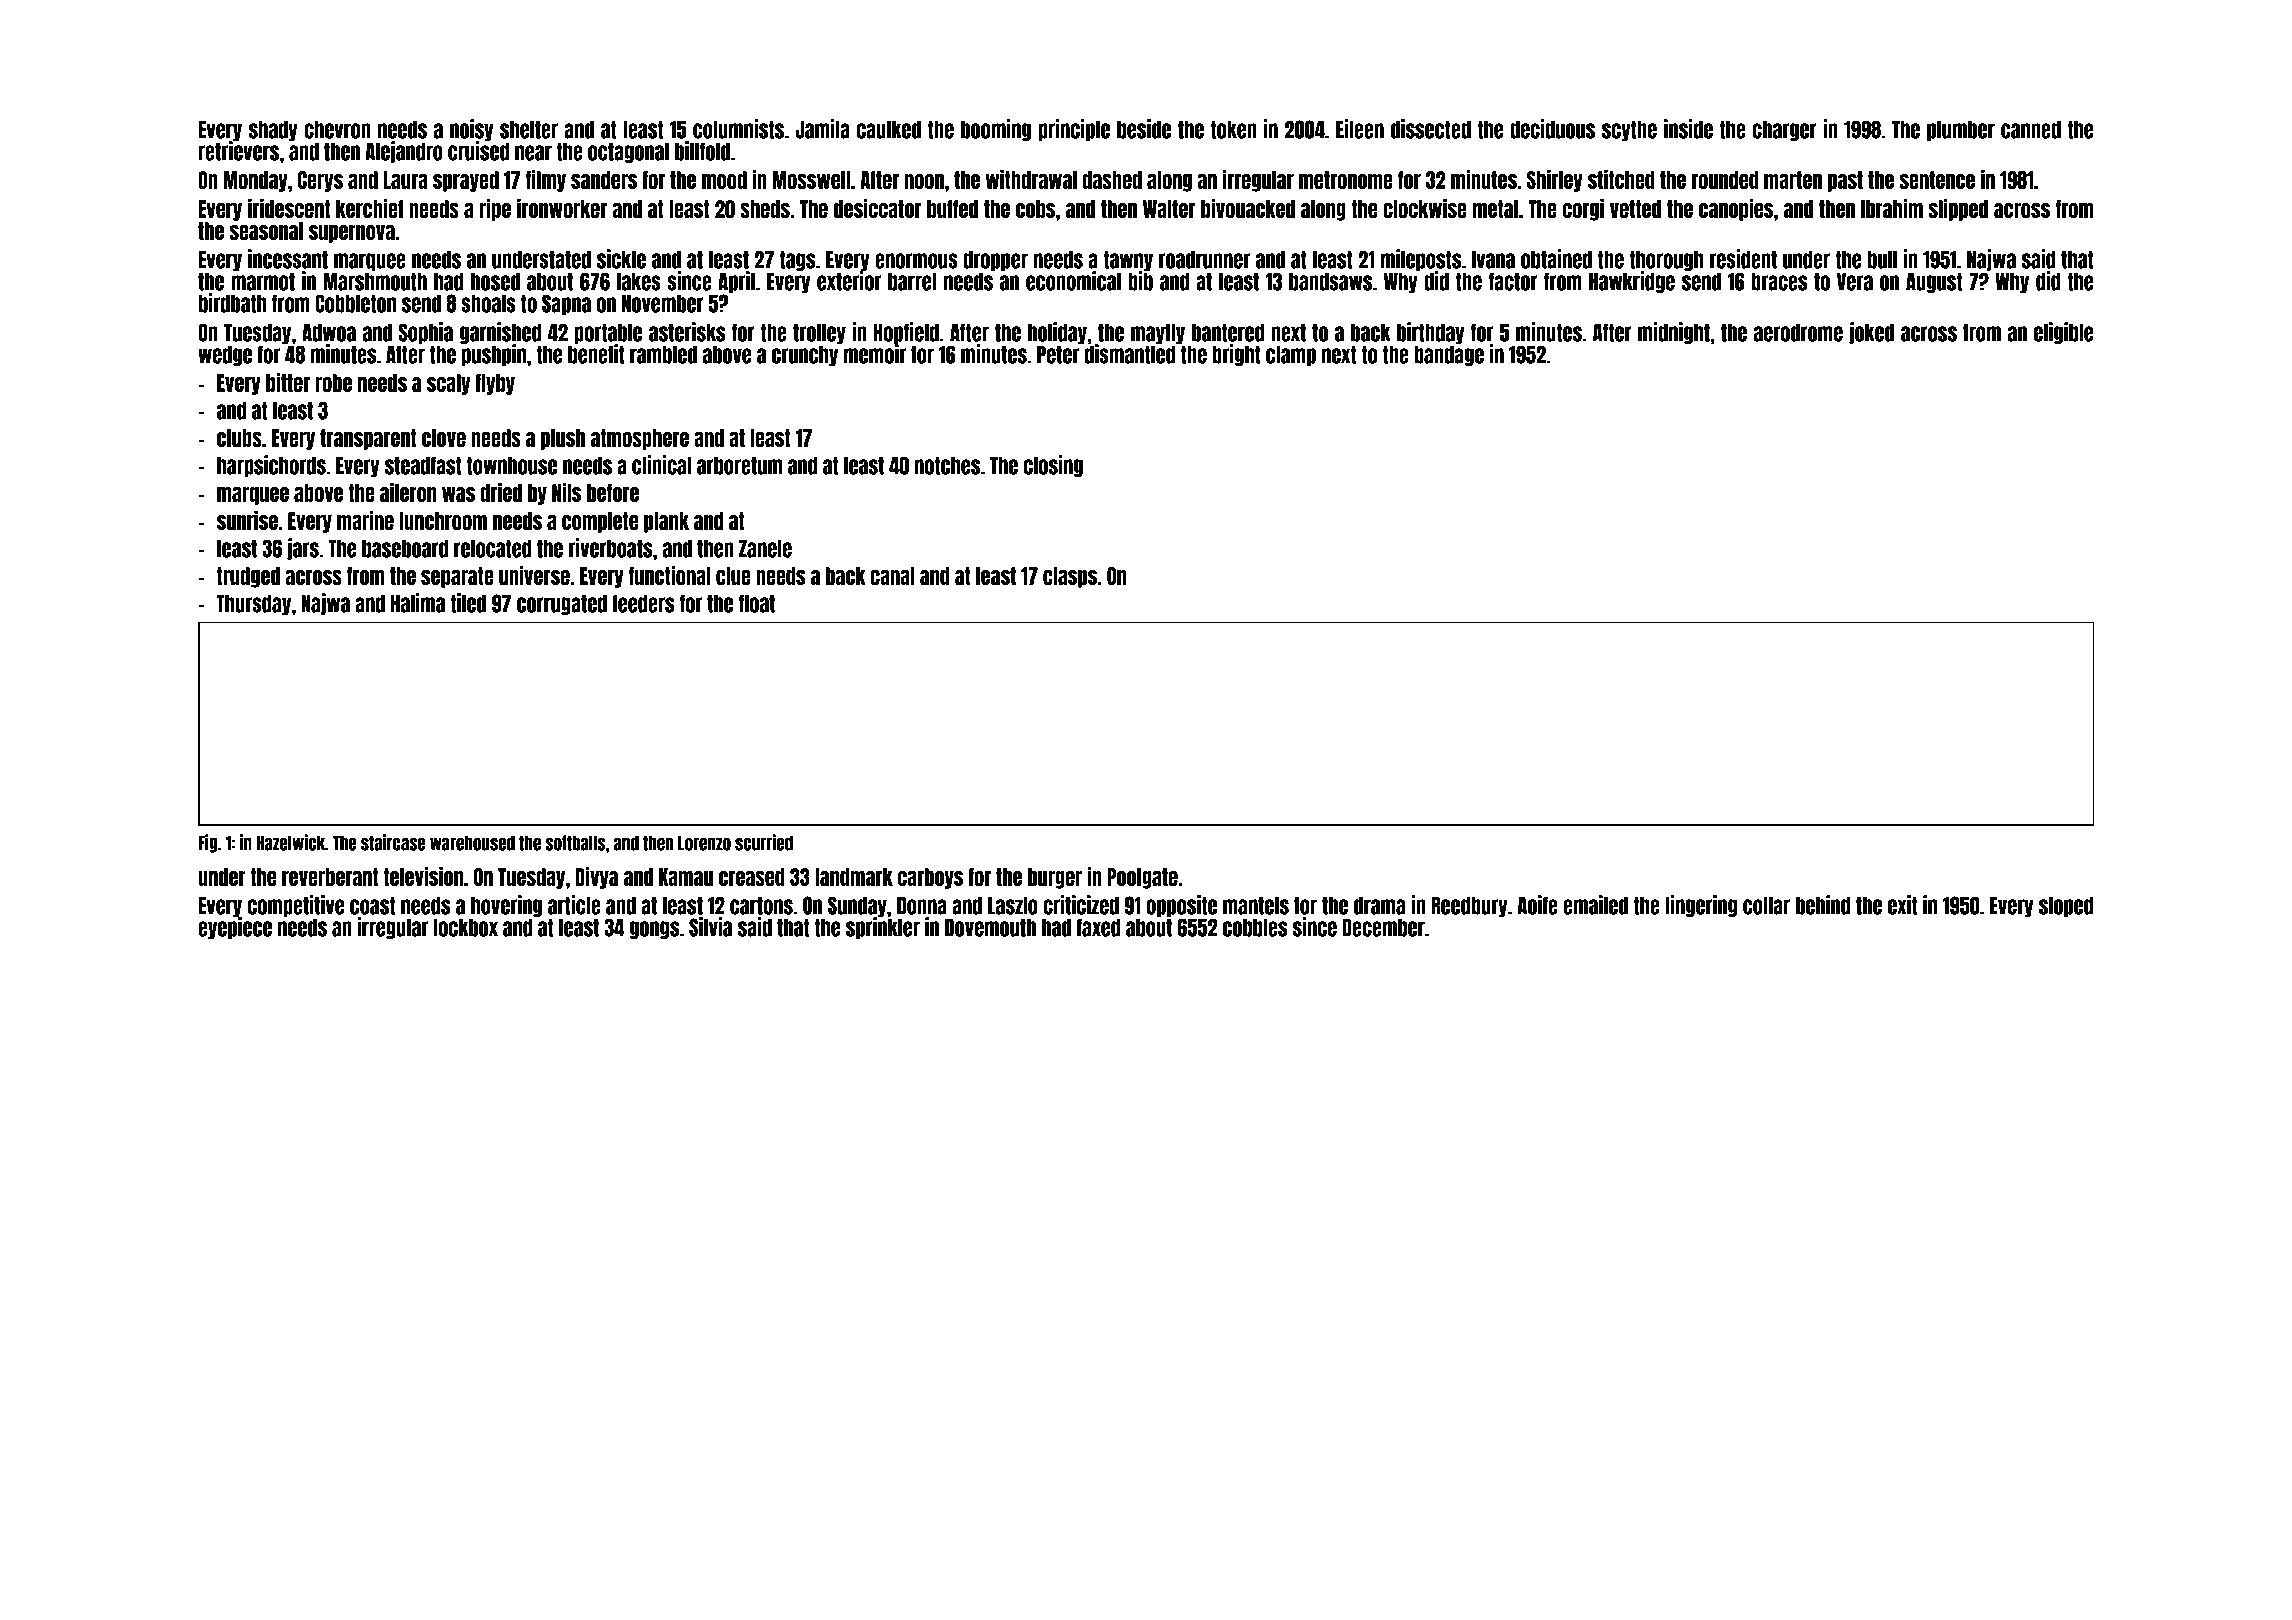  I want to click on clue, so click(733, 576).
